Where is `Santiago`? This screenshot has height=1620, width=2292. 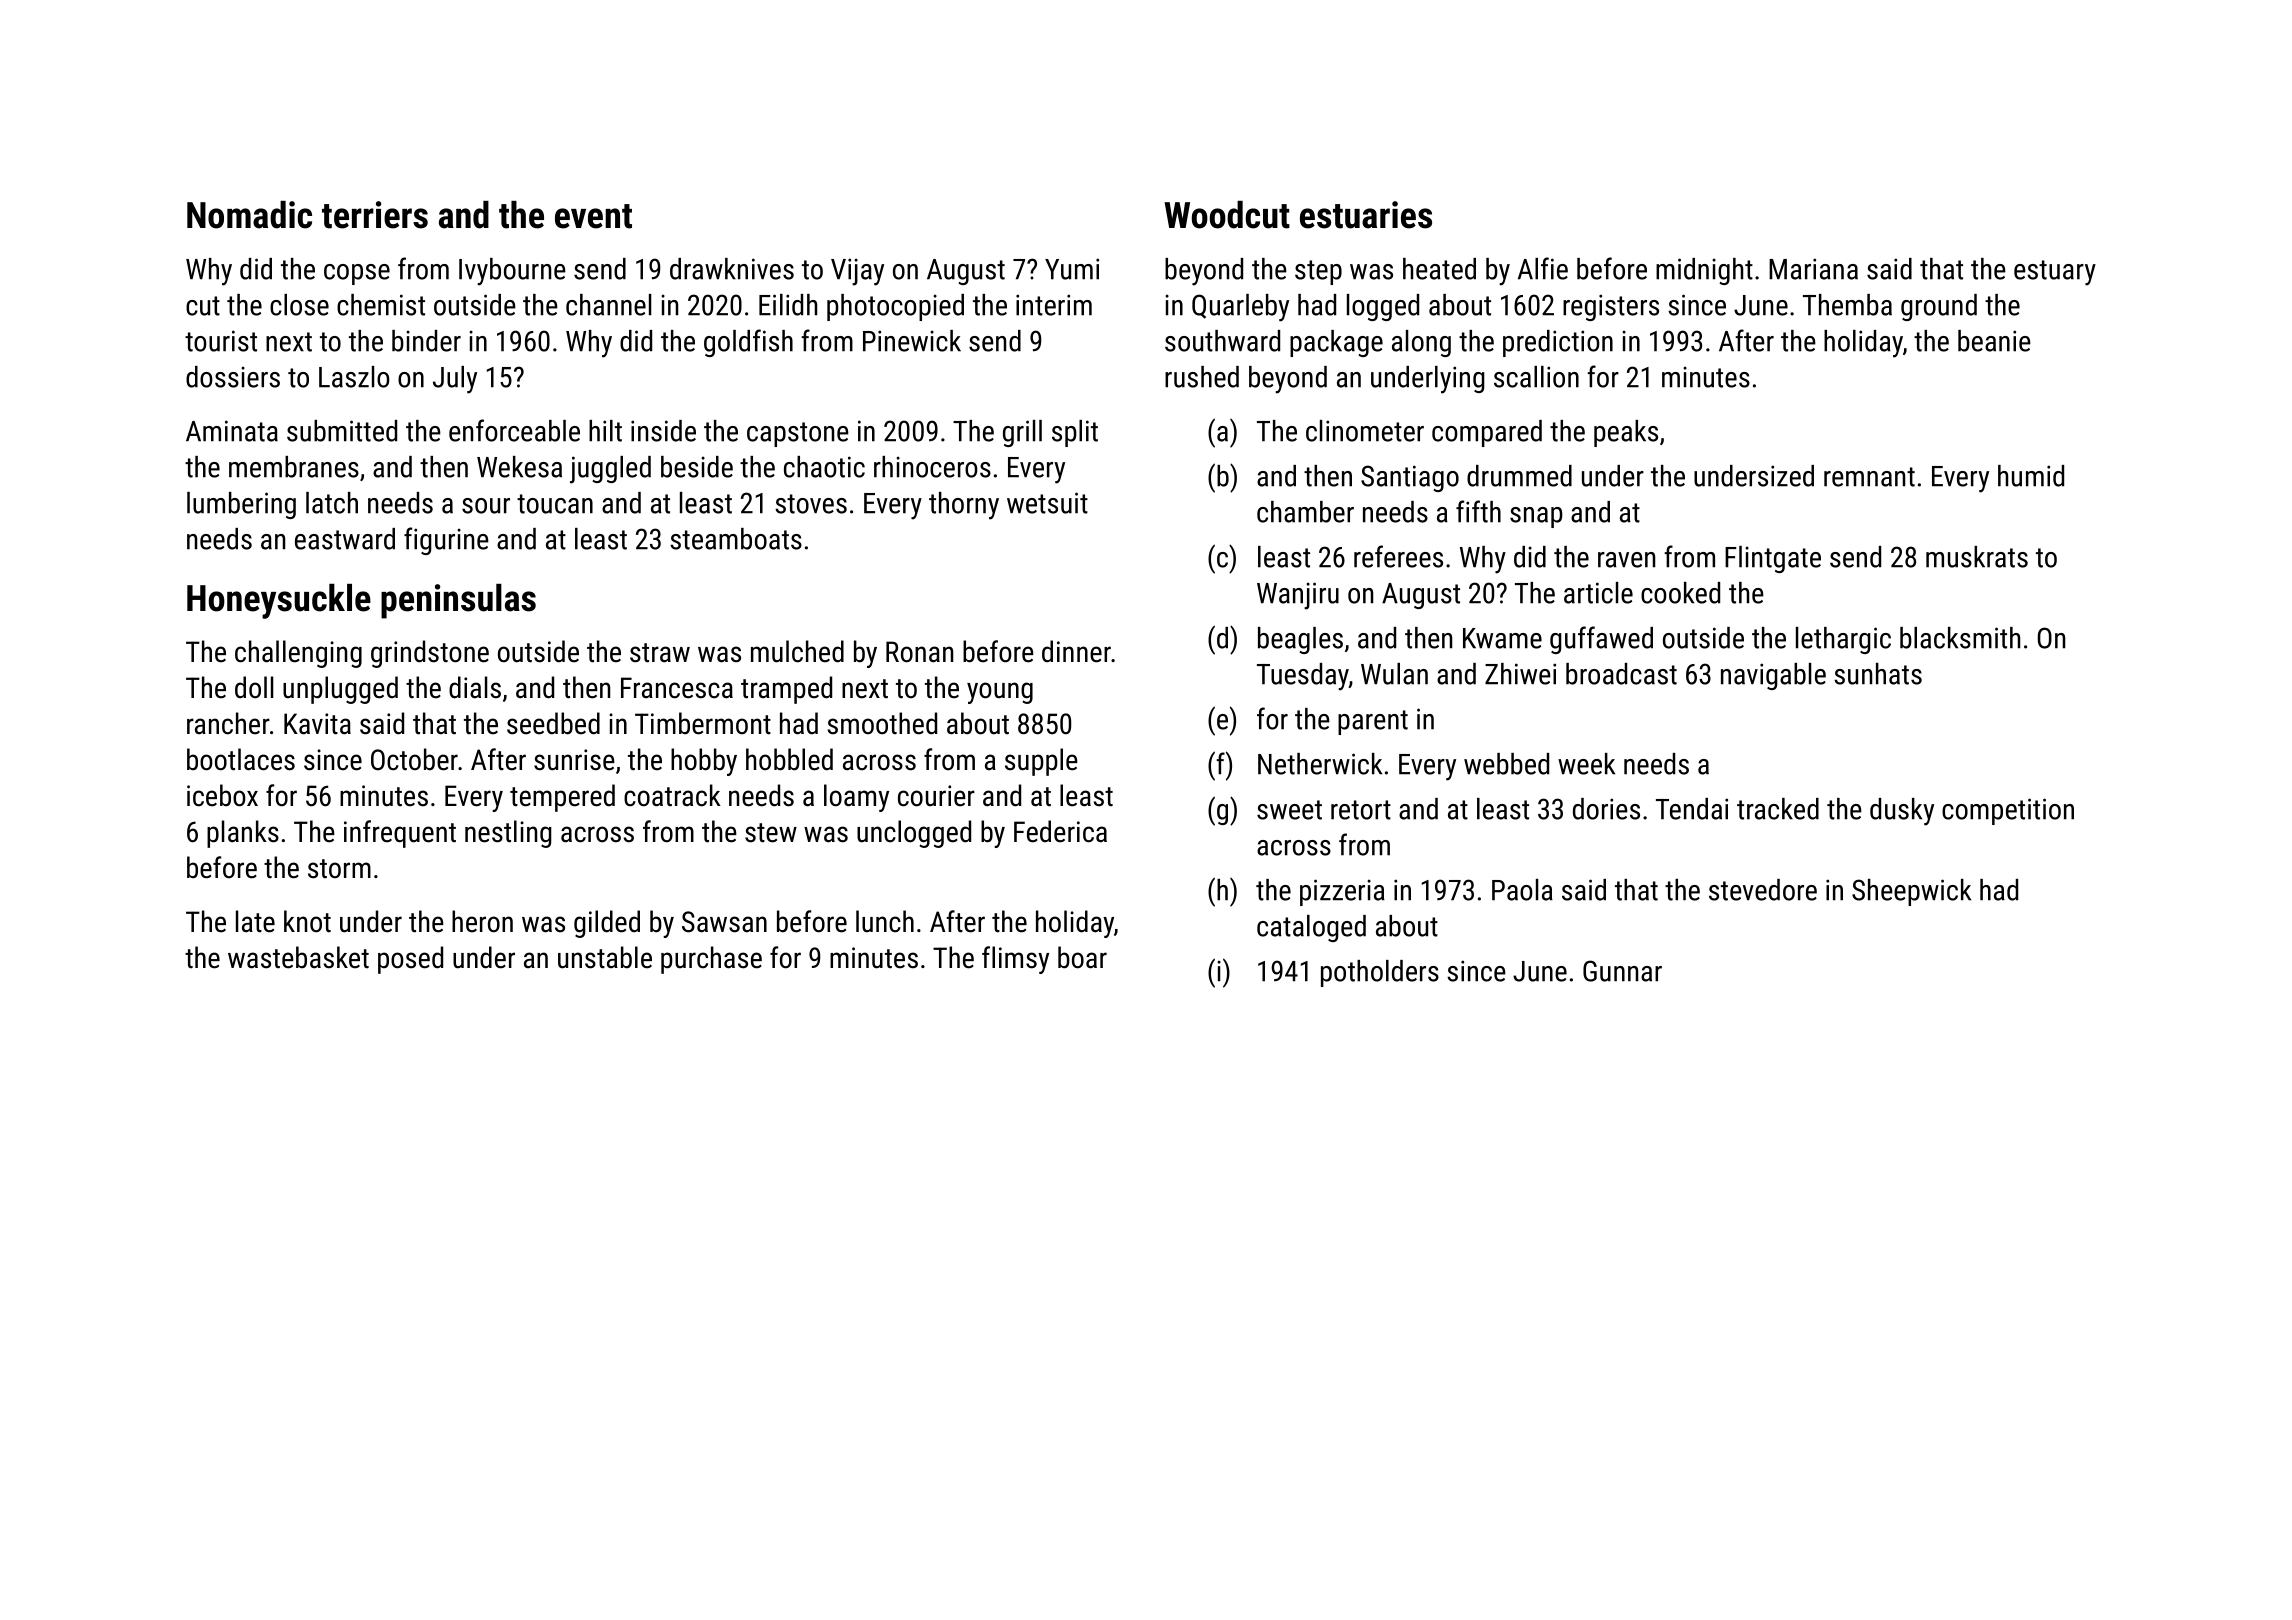 Santiago is located at coordinates (1410, 478).
